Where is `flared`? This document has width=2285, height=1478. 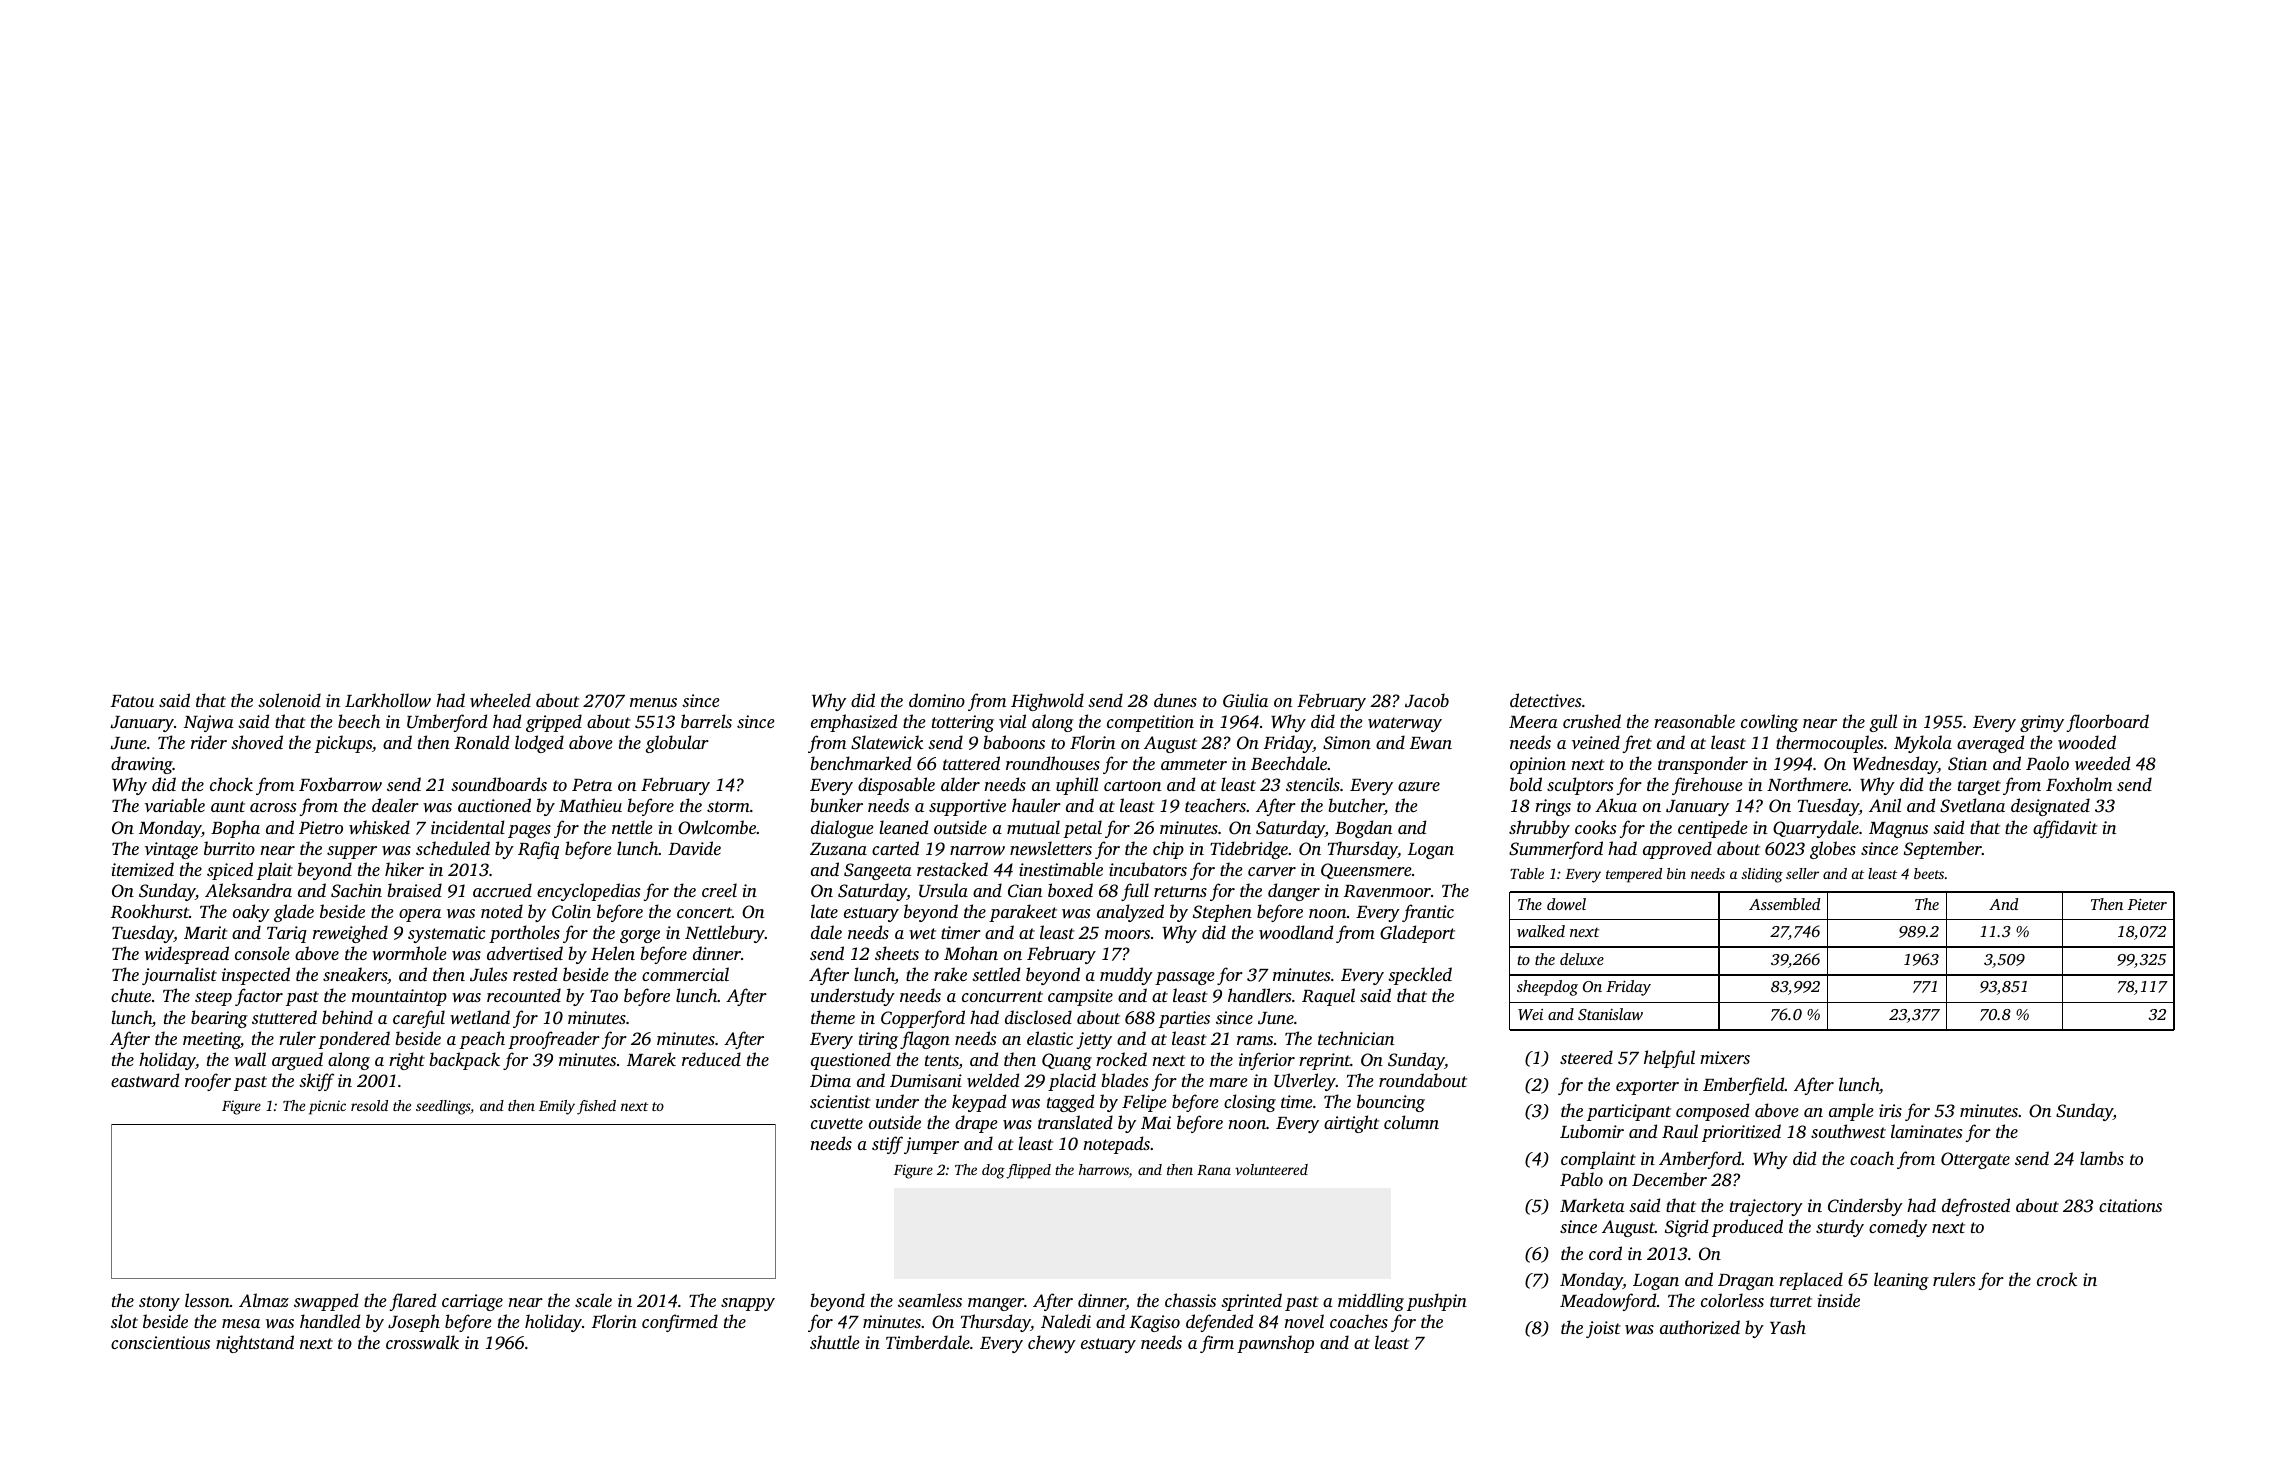 flared is located at coordinates (413, 1302).
